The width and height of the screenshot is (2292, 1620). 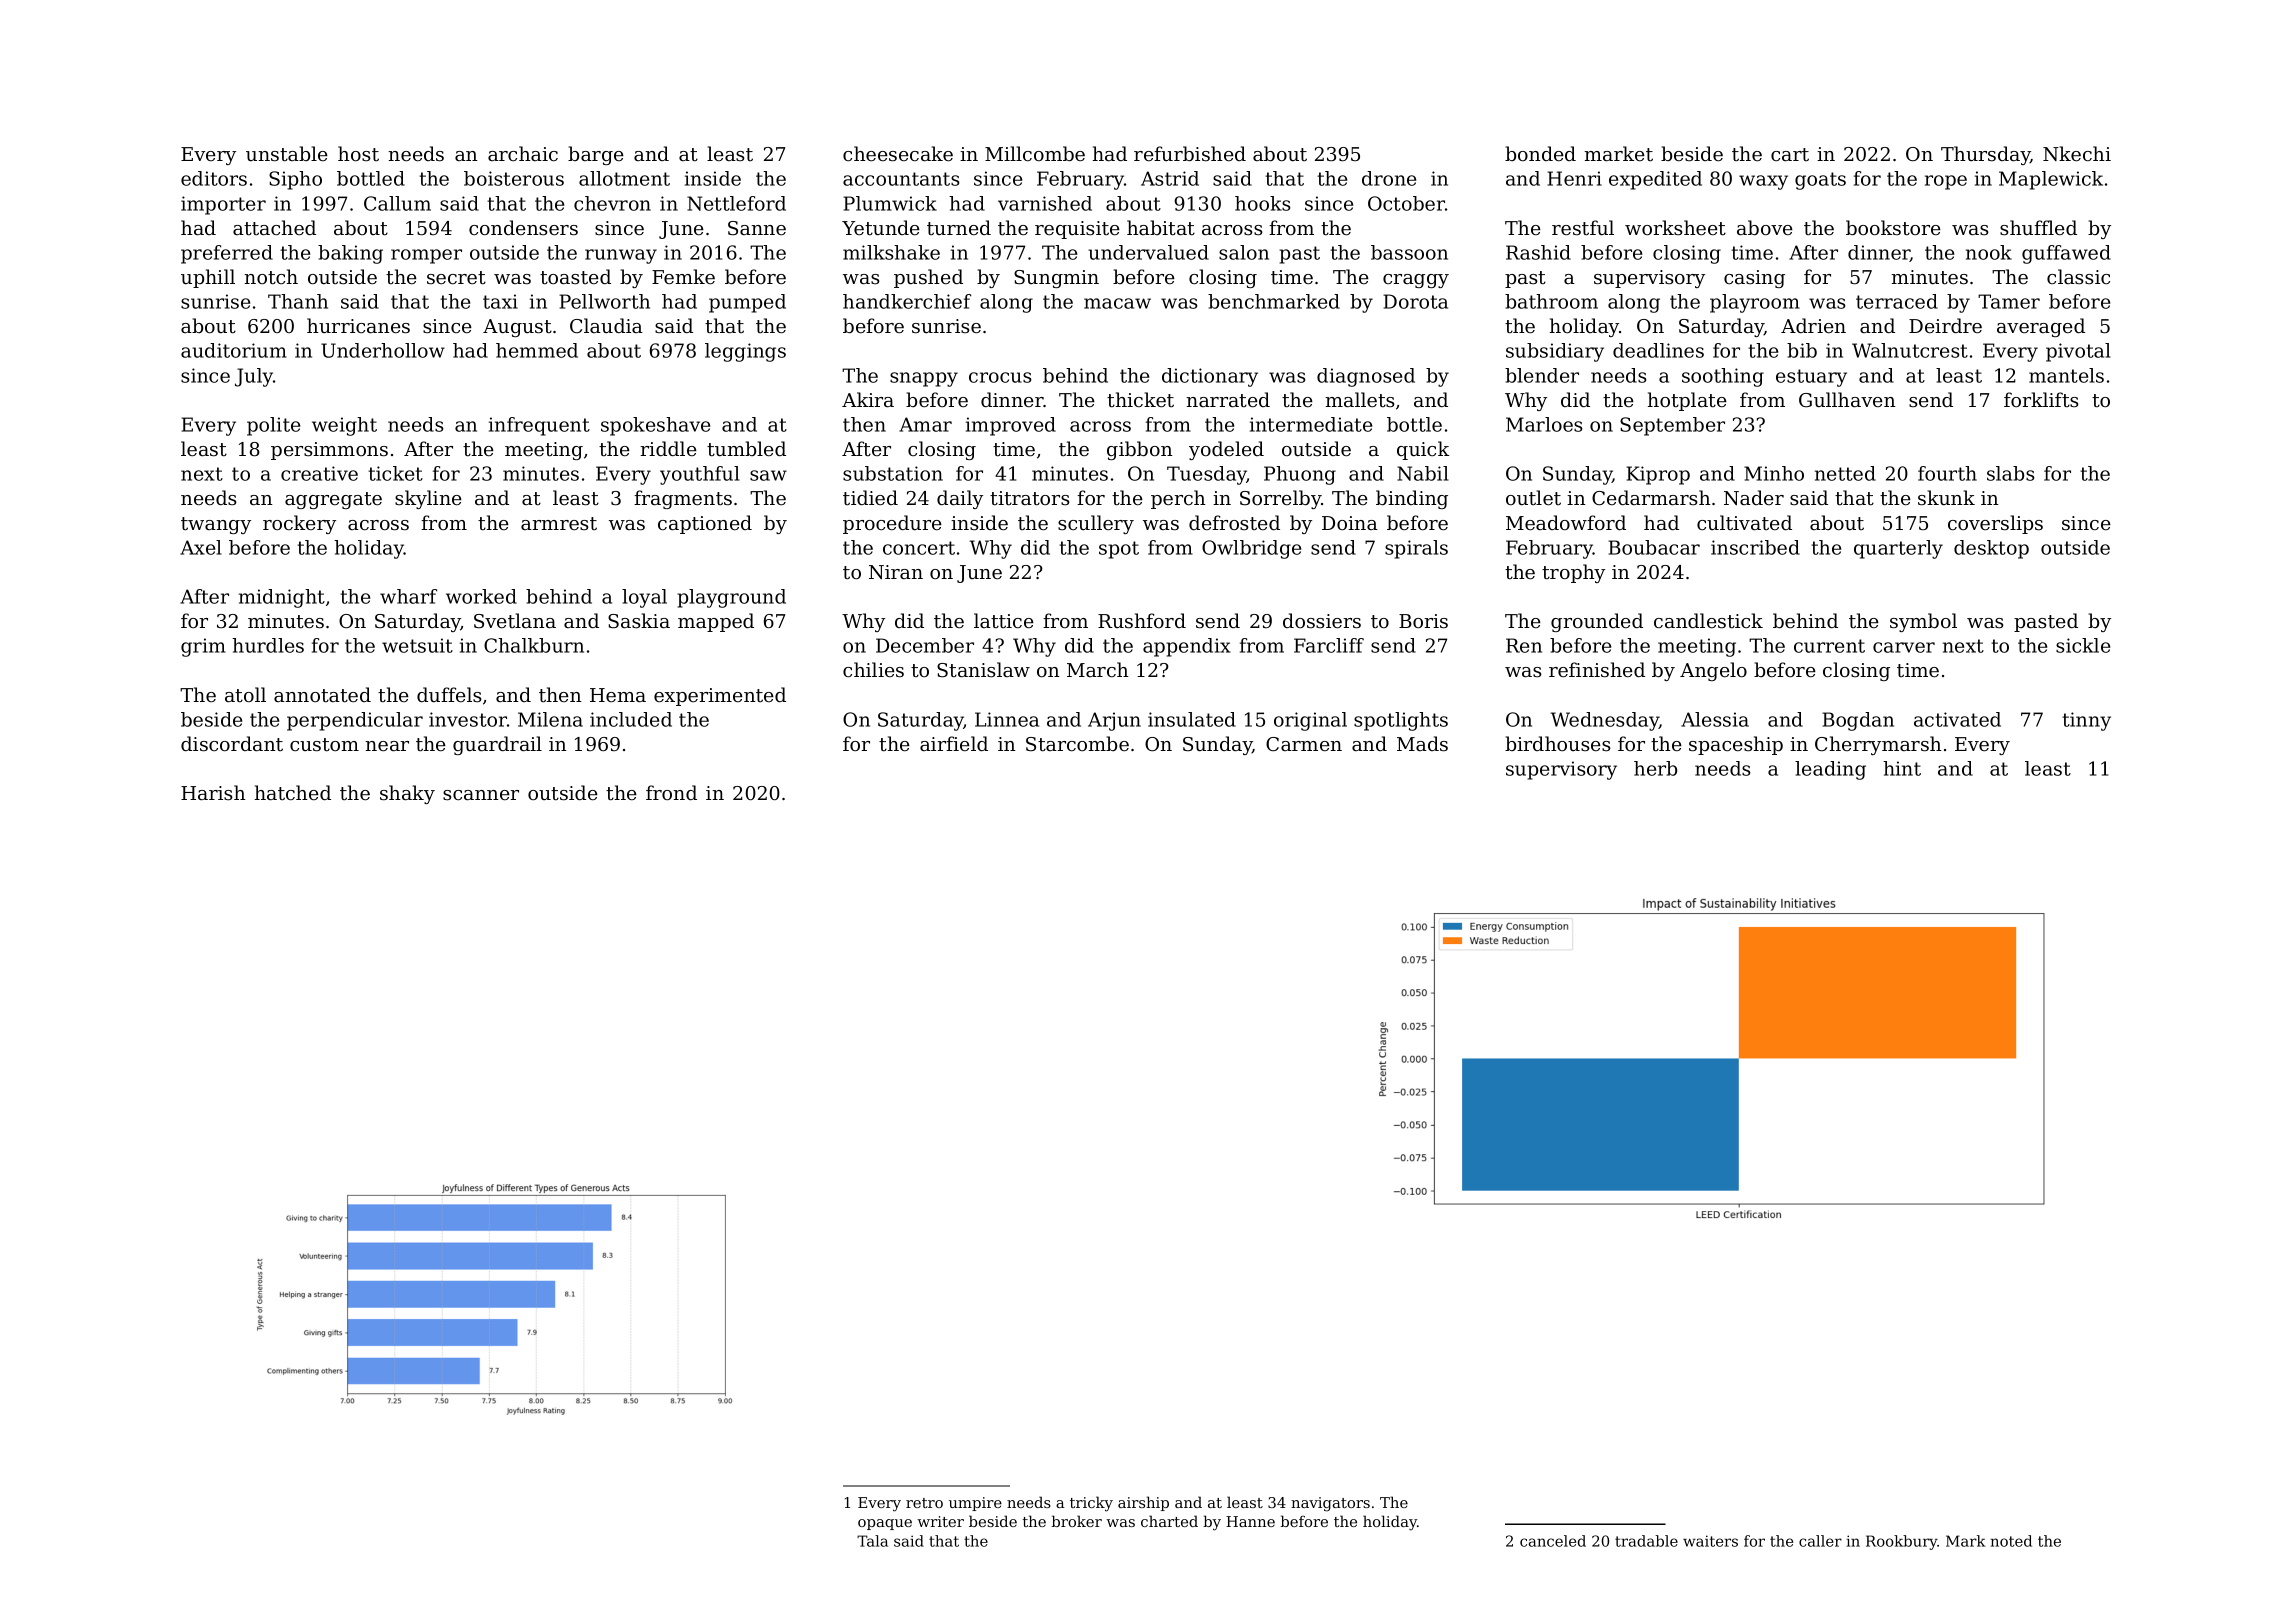 I want to click on uphill, so click(x=208, y=278).
